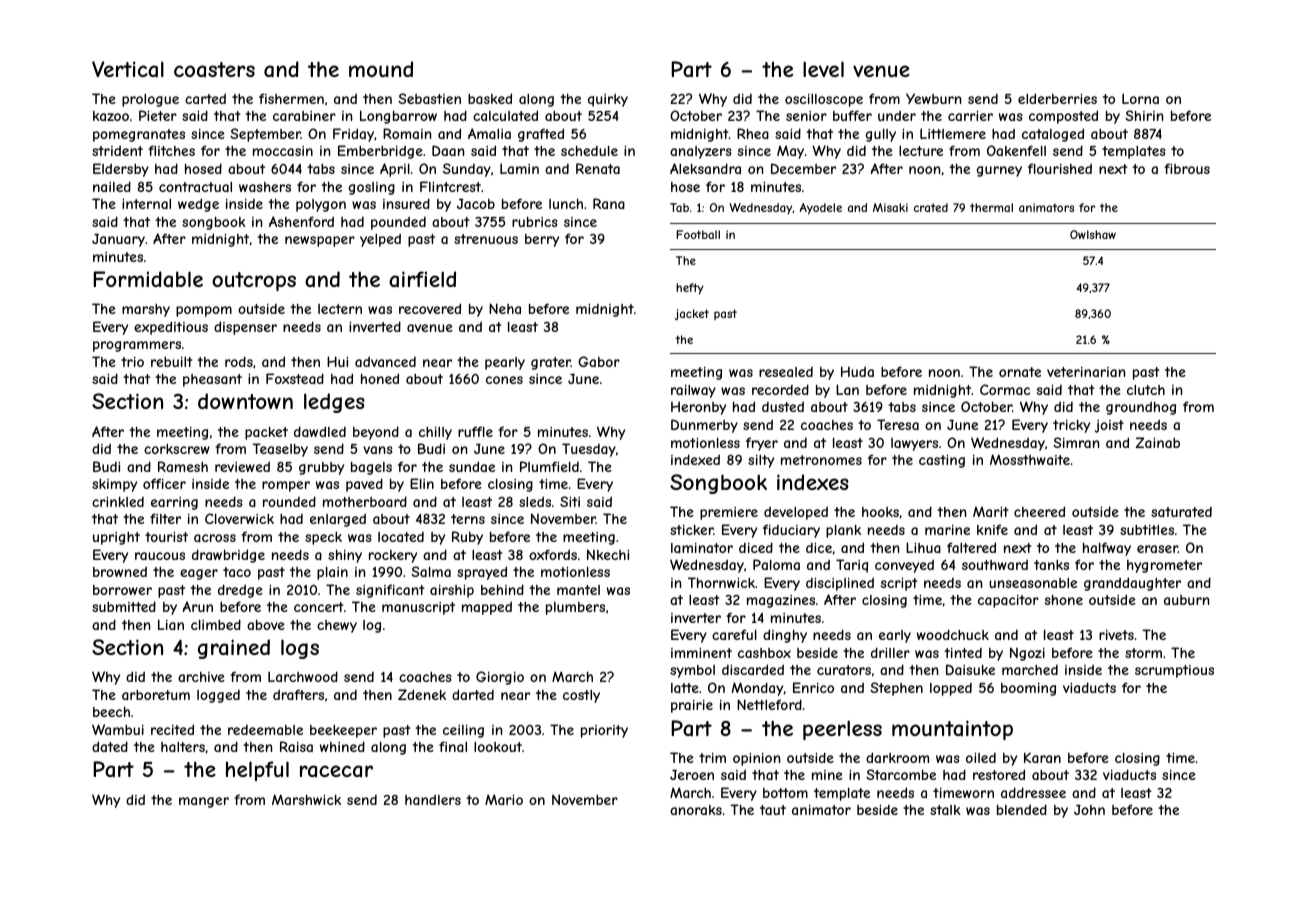 The image size is (1308, 924). What do you see at coordinates (381, 69) in the page?
I see `mound` at bounding box center [381, 69].
